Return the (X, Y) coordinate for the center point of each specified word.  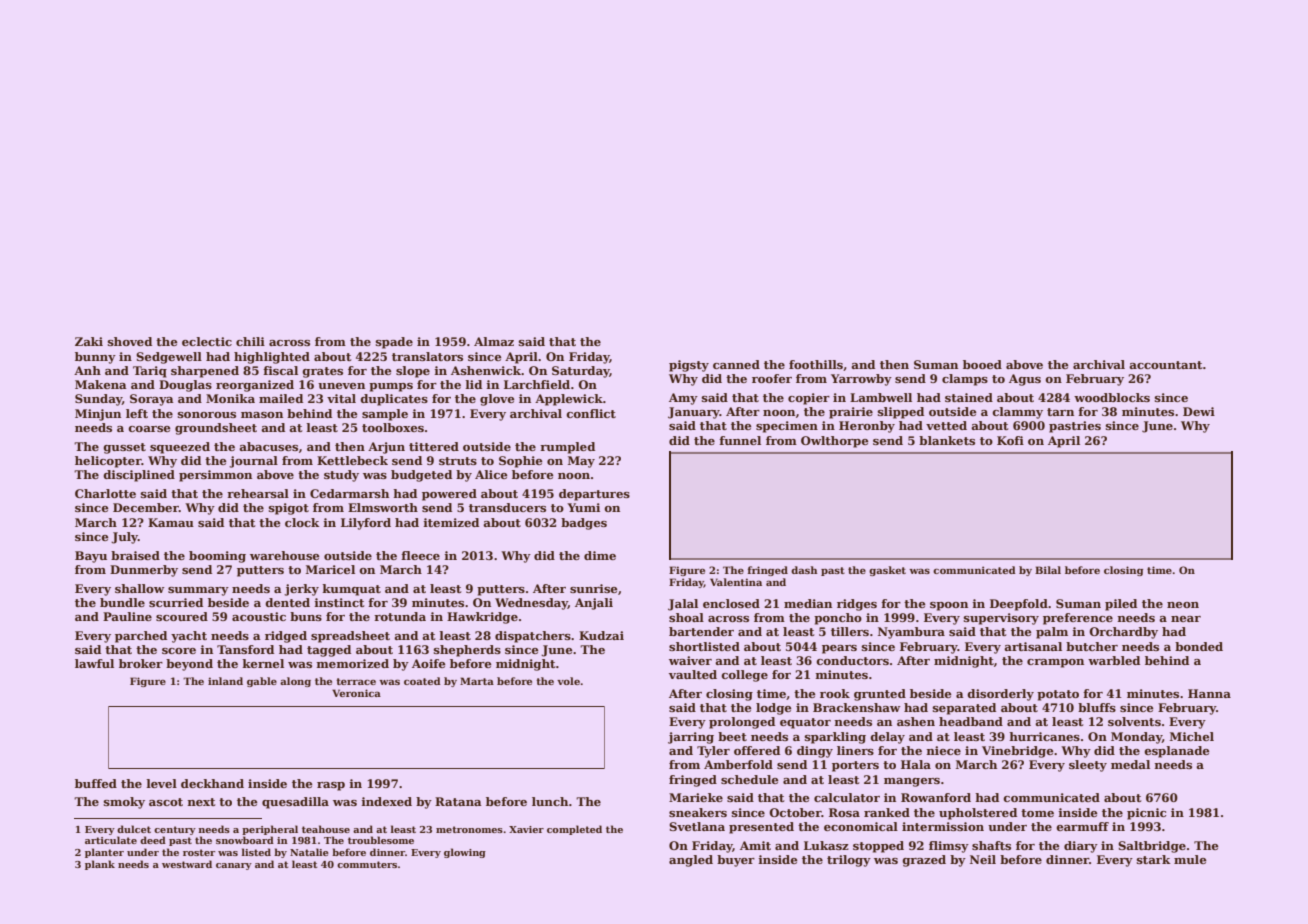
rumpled (567, 448)
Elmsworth (383, 507)
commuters (367, 864)
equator (805, 723)
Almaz (494, 341)
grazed (924, 861)
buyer (736, 861)
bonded (1199, 646)
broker (141, 663)
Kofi (1010, 440)
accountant (1165, 365)
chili (250, 341)
